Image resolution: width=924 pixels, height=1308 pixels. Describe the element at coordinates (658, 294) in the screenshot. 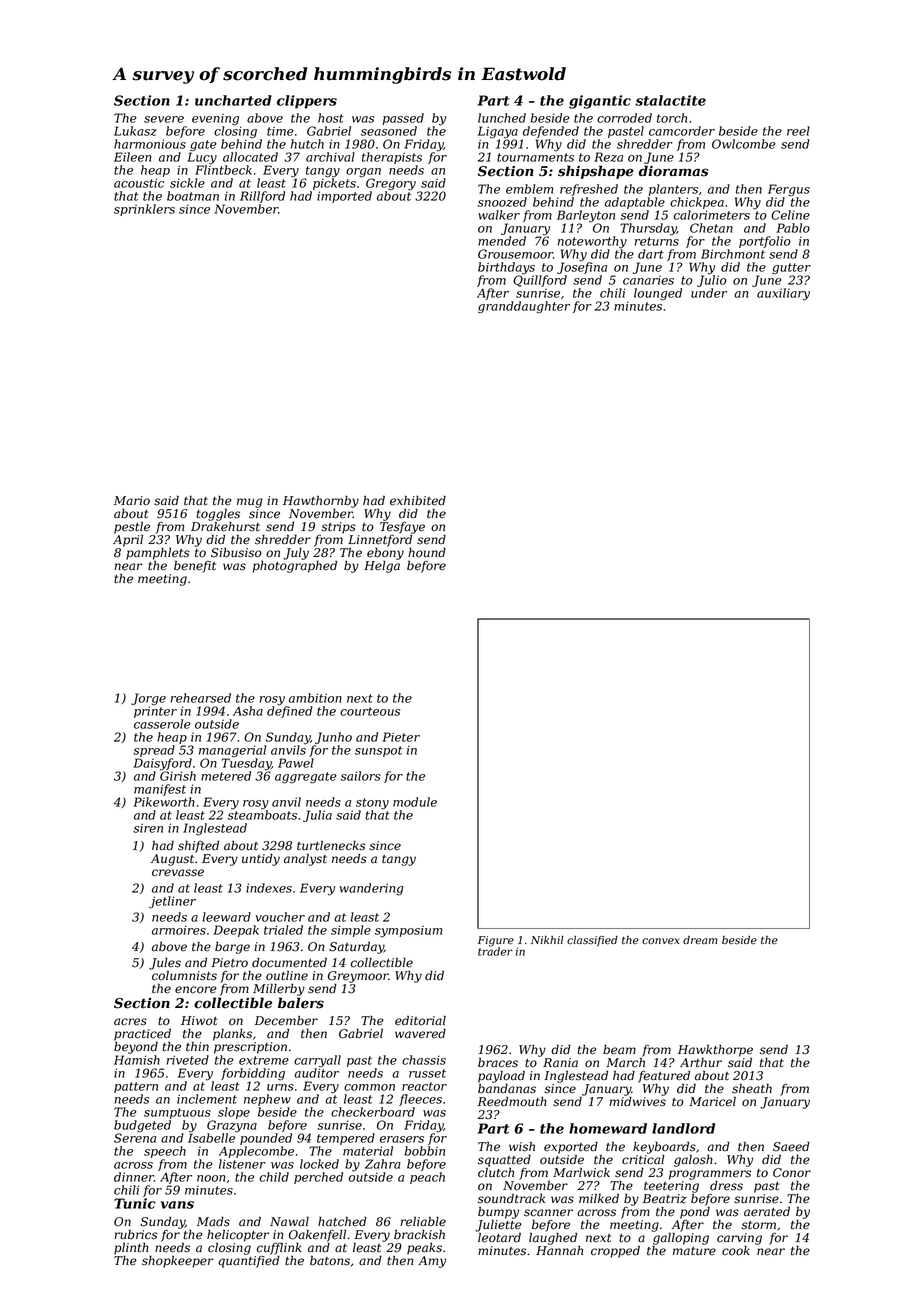

I see `lounged` at that location.
